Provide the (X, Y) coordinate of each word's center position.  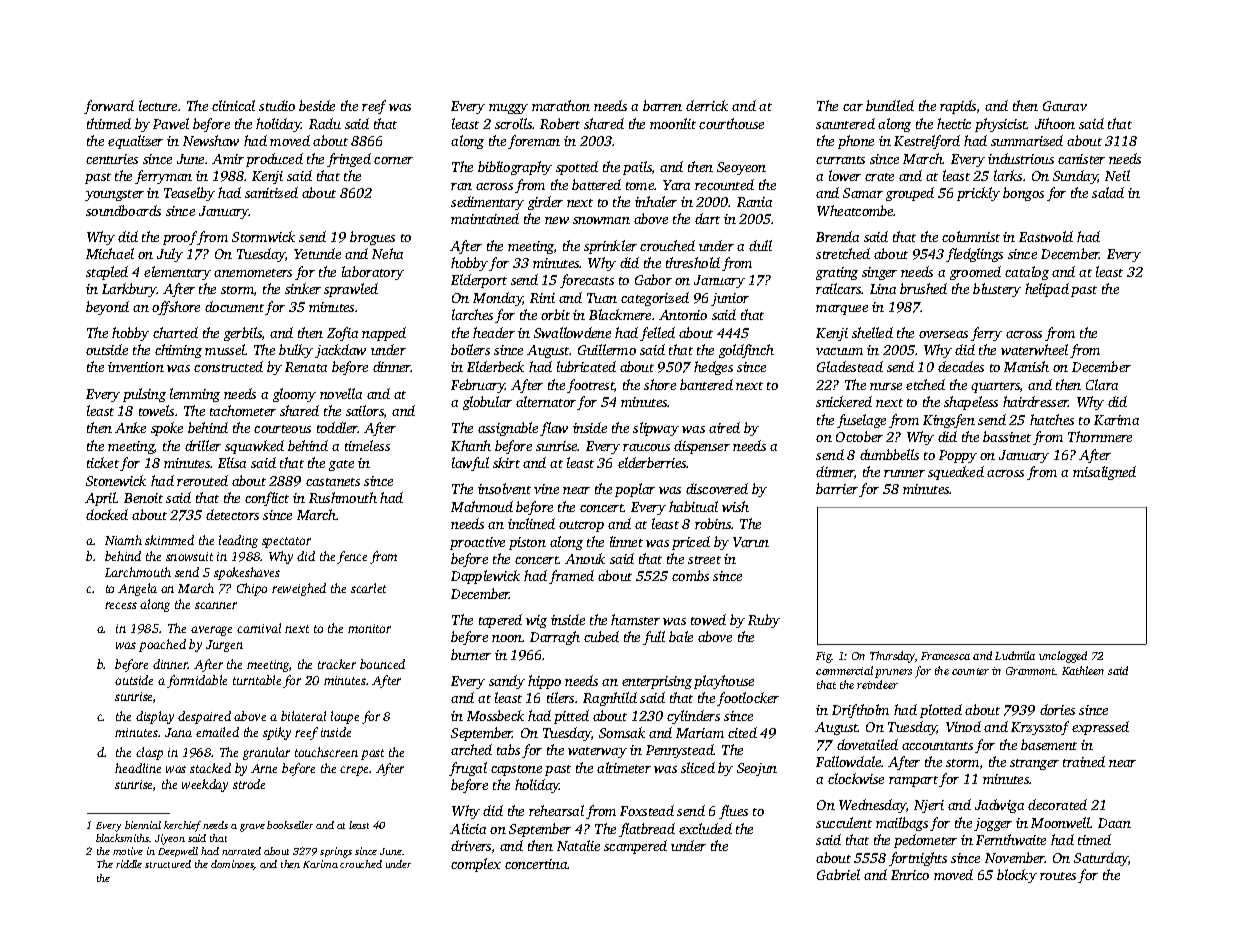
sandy (507, 682)
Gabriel (838, 874)
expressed (1100, 728)
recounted (724, 184)
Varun (751, 542)
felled (657, 334)
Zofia (342, 334)
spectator (286, 542)
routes (1058, 876)
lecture (158, 105)
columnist (971, 236)
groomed (975, 273)
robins (713, 523)
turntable (257, 680)
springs (336, 852)
